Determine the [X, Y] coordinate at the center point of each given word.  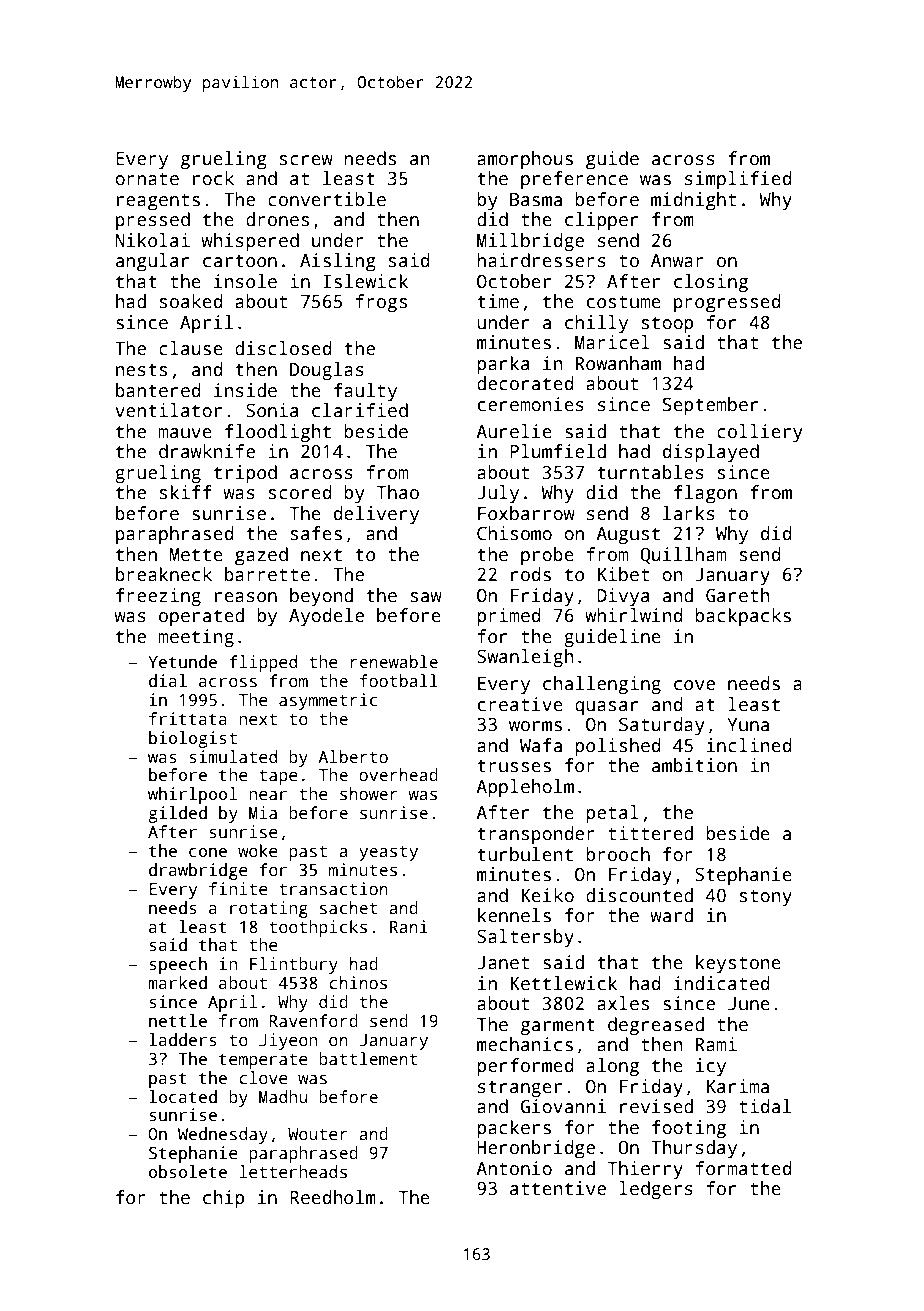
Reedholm [333, 1197]
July [498, 494]
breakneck [164, 574]
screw [306, 160]
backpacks [743, 617]
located [183, 1097]
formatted [744, 1168]
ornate [147, 179]
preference [574, 180]
